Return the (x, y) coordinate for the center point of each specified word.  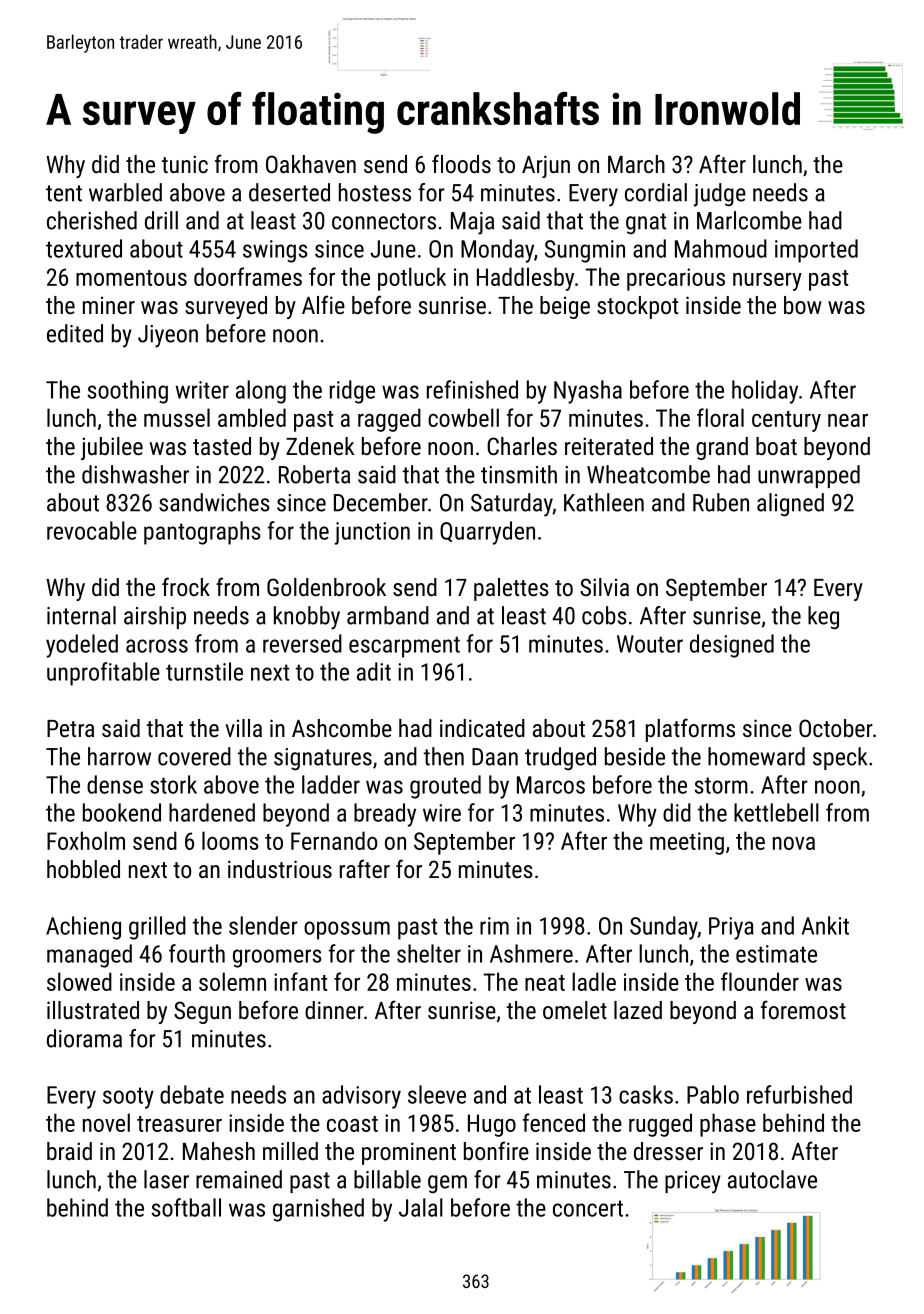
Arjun (546, 166)
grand (722, 448)
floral (720, 417)
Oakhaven (311, 164)
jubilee (112, 448)
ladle (594, 981)
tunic (185, 164)
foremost (803, 1009)
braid (69, 1151)
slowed (79, 981)
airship (155, 617)
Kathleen (604, 502)
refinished (472, 389)
